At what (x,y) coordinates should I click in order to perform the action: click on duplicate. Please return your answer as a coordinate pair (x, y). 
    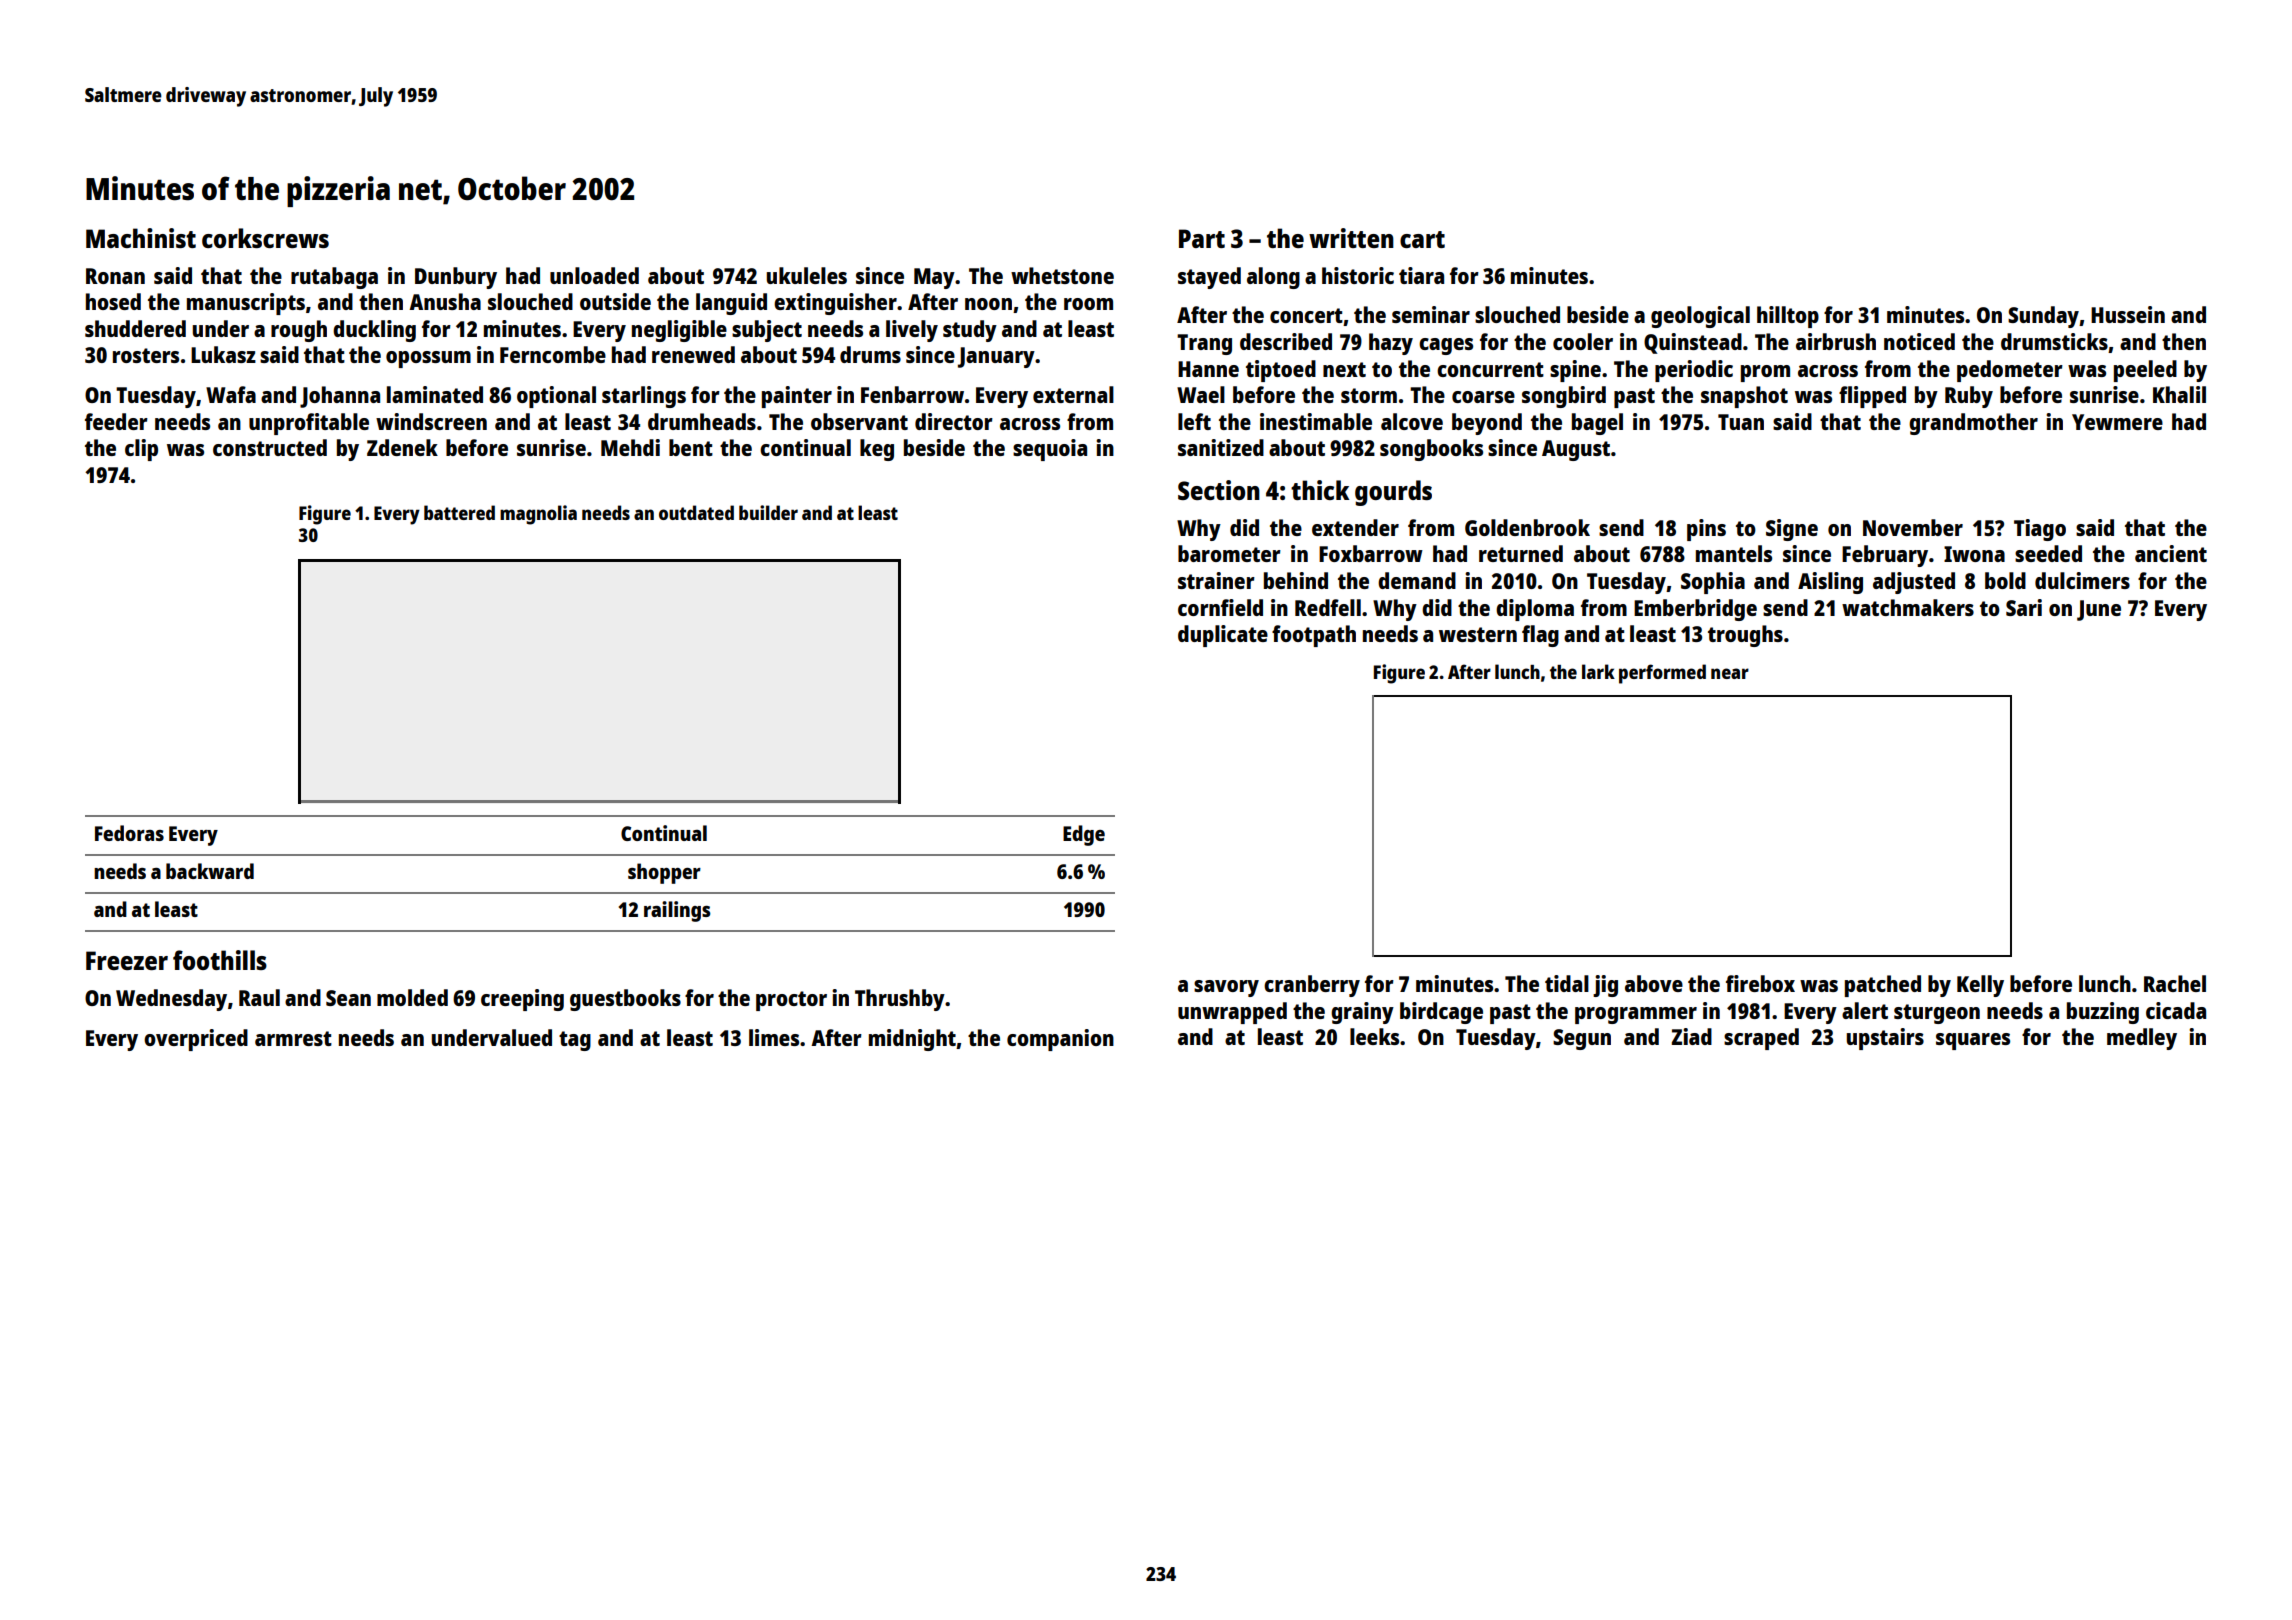
    Looking at the image, I should click on (1223, 636).
